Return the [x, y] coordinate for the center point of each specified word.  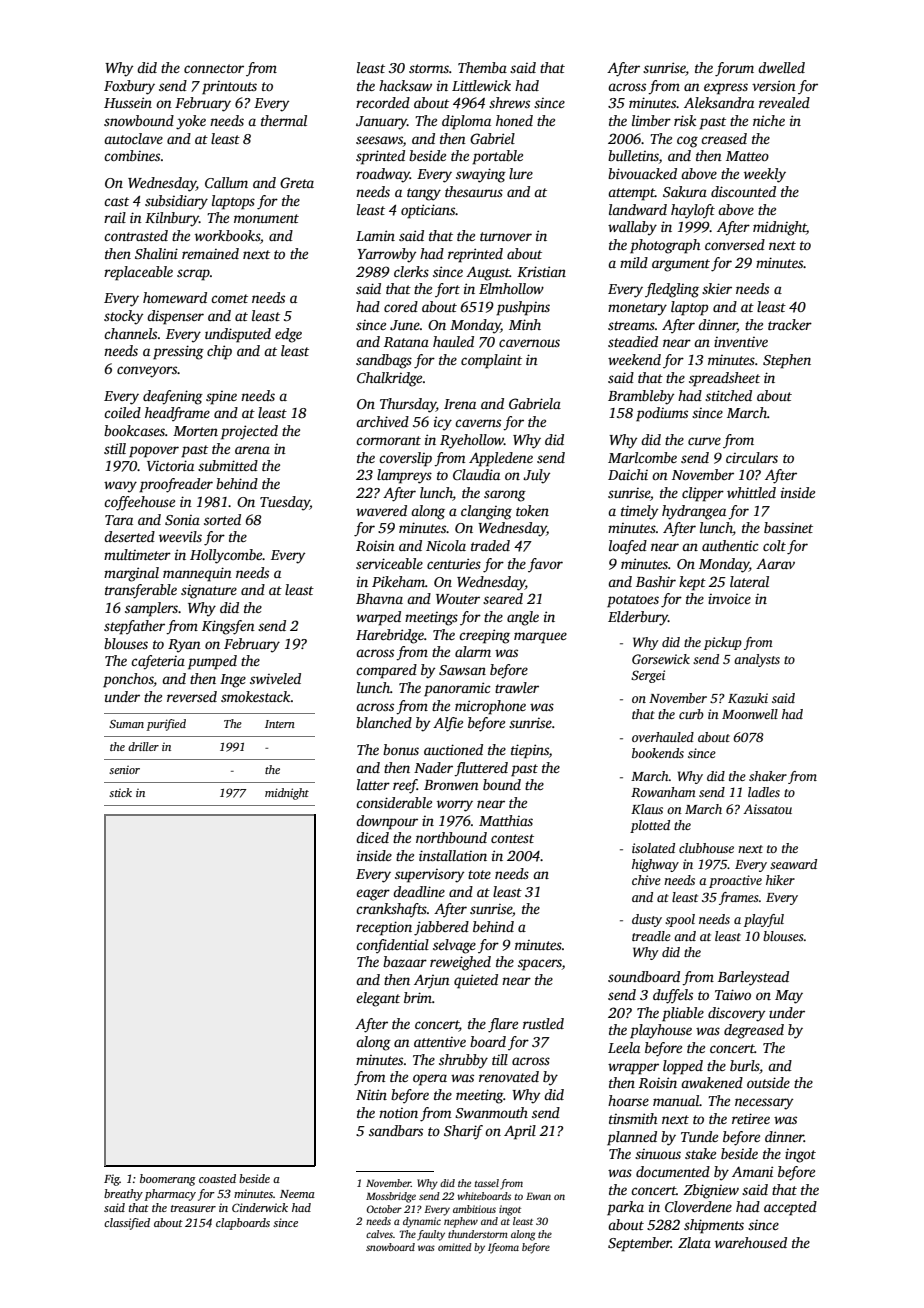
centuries [454, 563]
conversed [735, 244]
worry [455, 806]
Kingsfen [228, 627]
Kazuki [748, 698]
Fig [112, 1180]
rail [115, 217]
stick [120, 792]
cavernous [529, 343]
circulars [752, 457]
